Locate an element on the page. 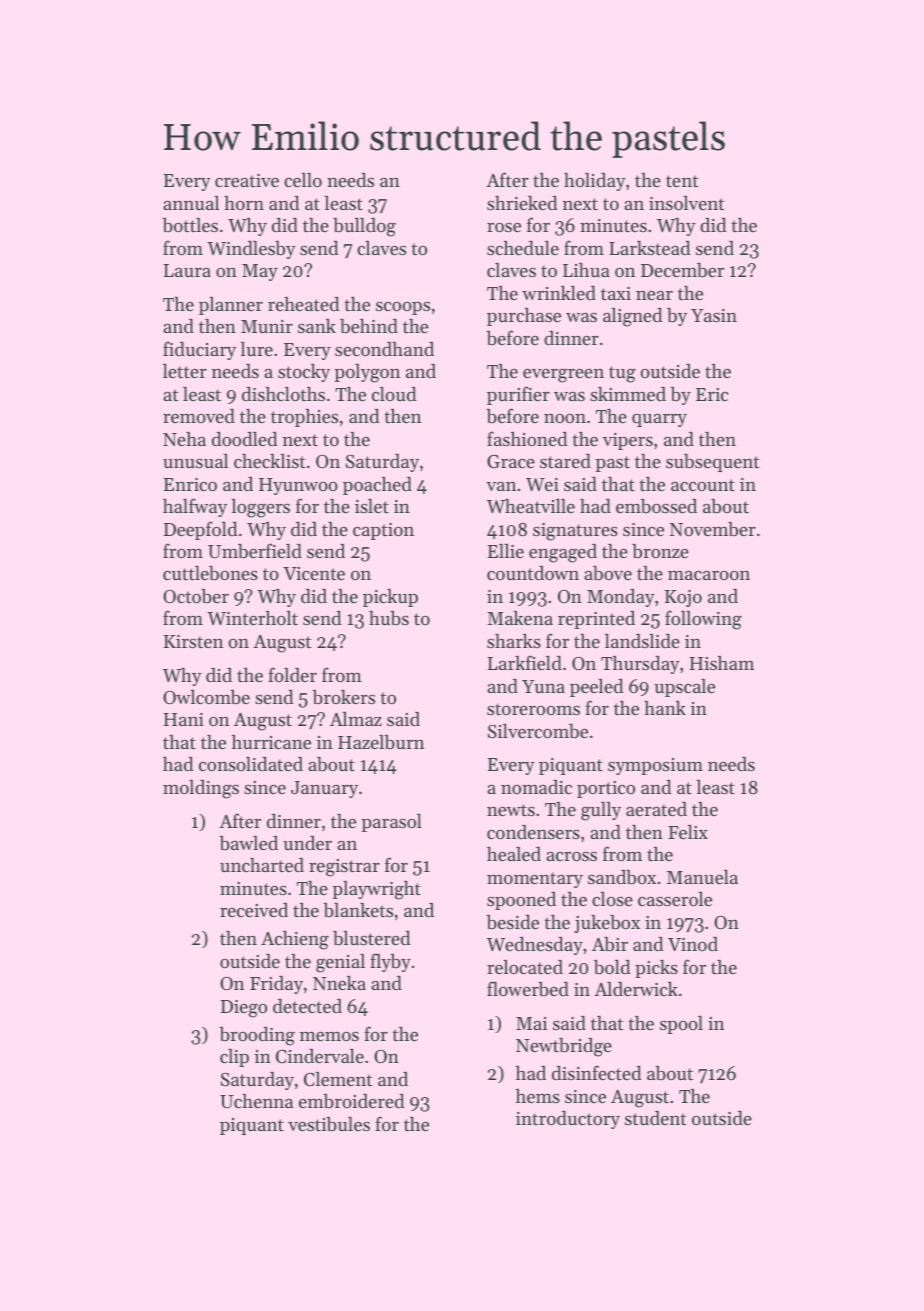 Image resolution: width=924 pixels, height=1311 pixels. newts is located at coordinates (511, 810).
